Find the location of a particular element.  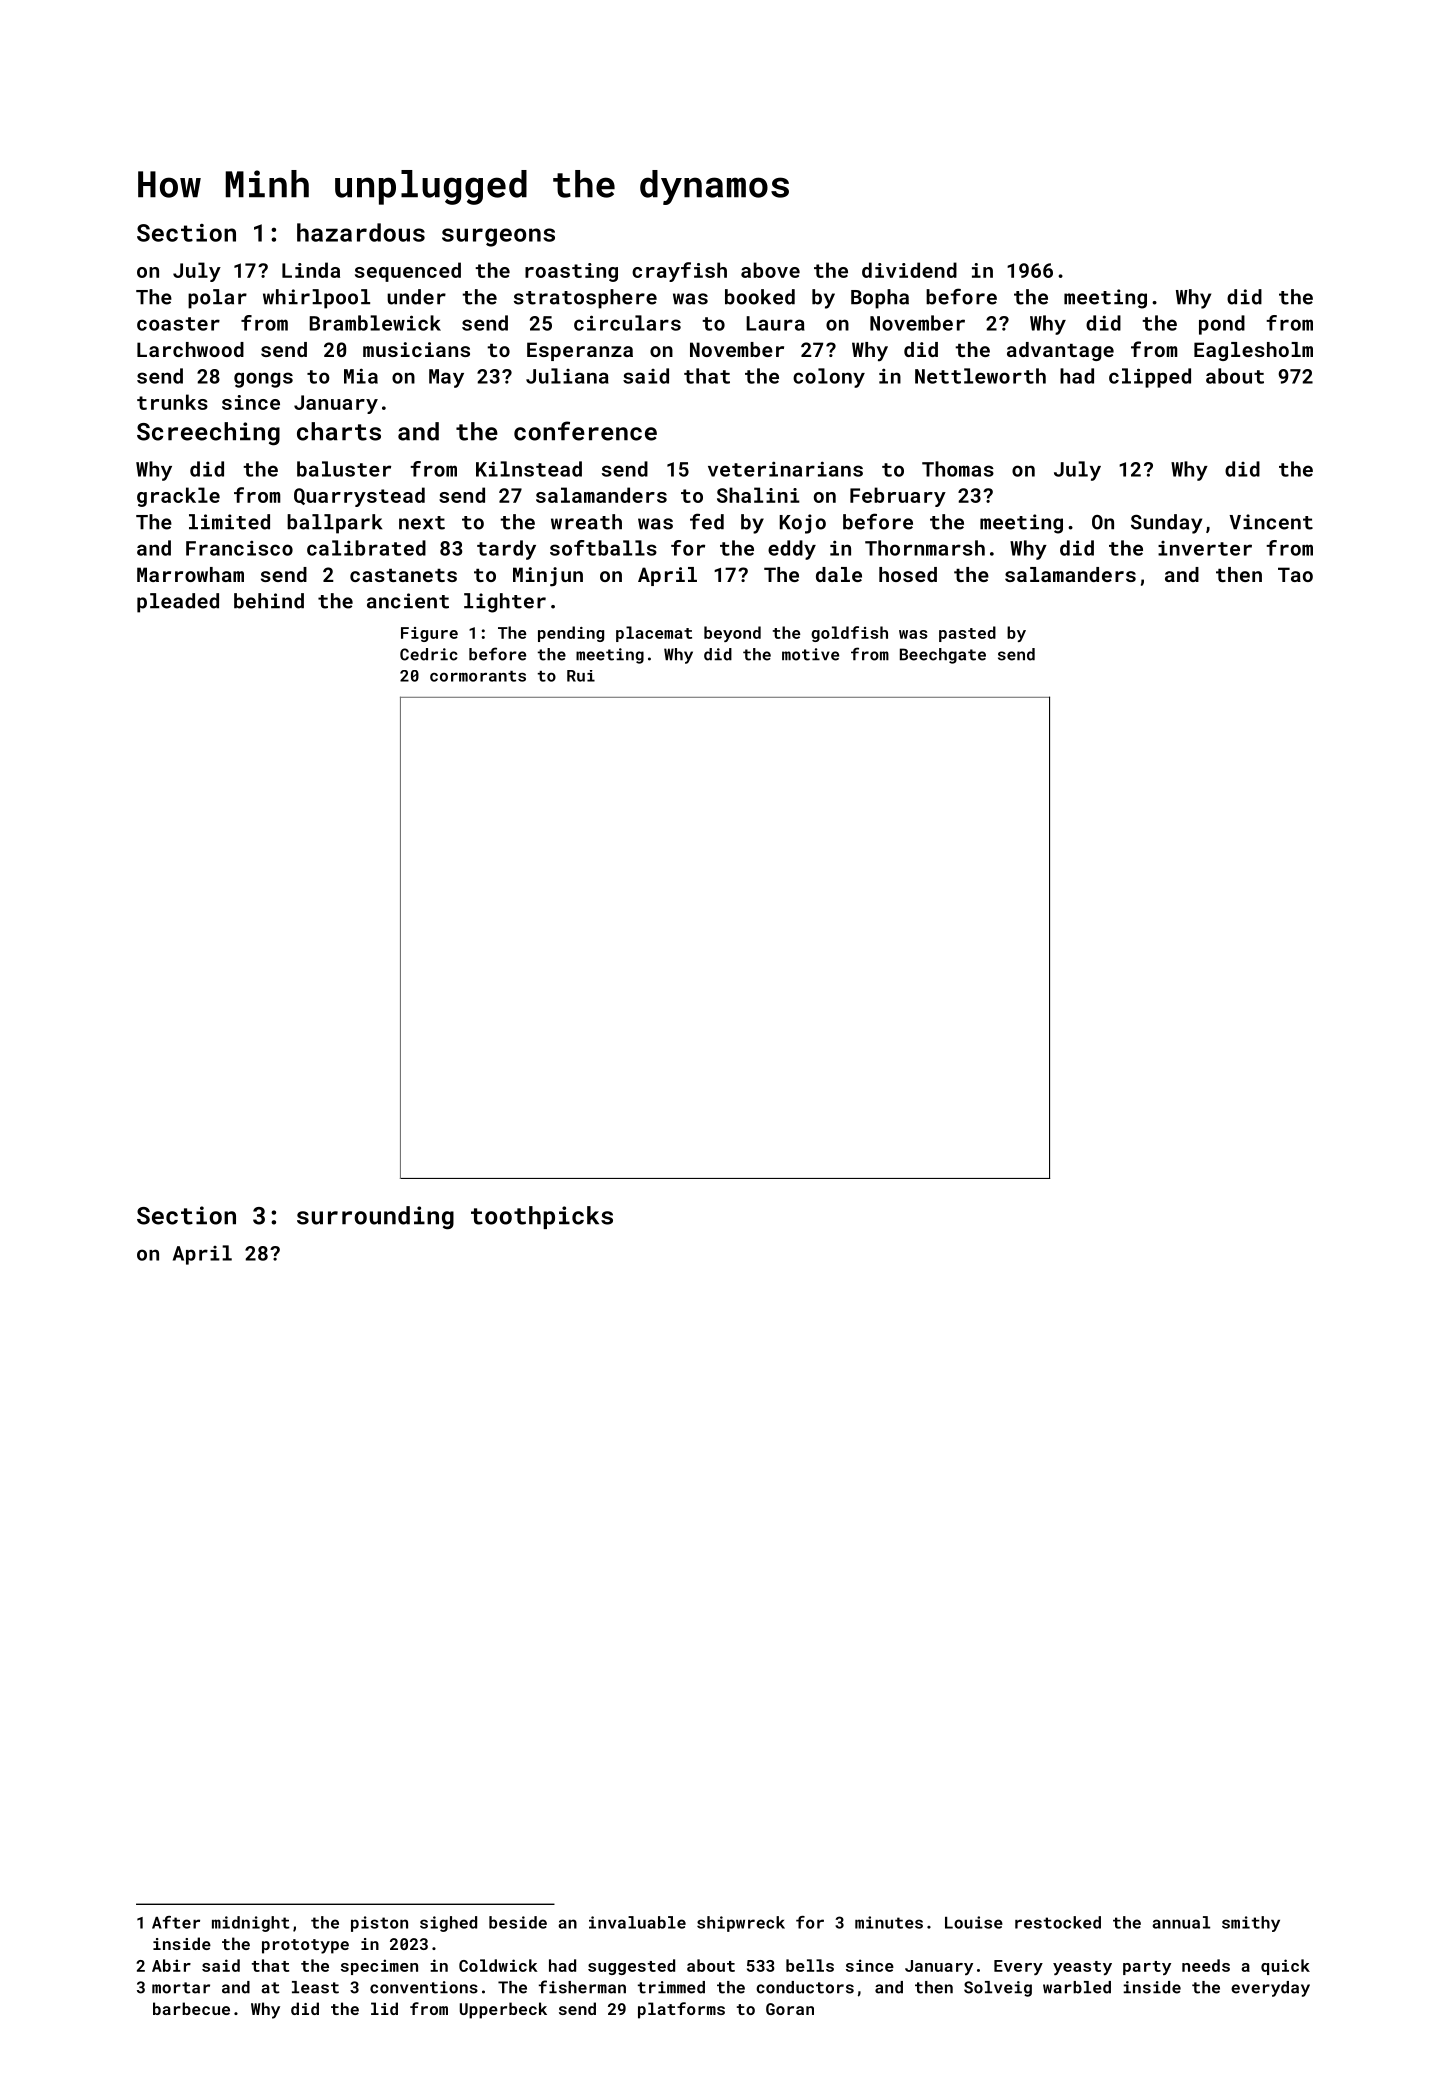

smithy is located at coordinates (1251, 1924).
